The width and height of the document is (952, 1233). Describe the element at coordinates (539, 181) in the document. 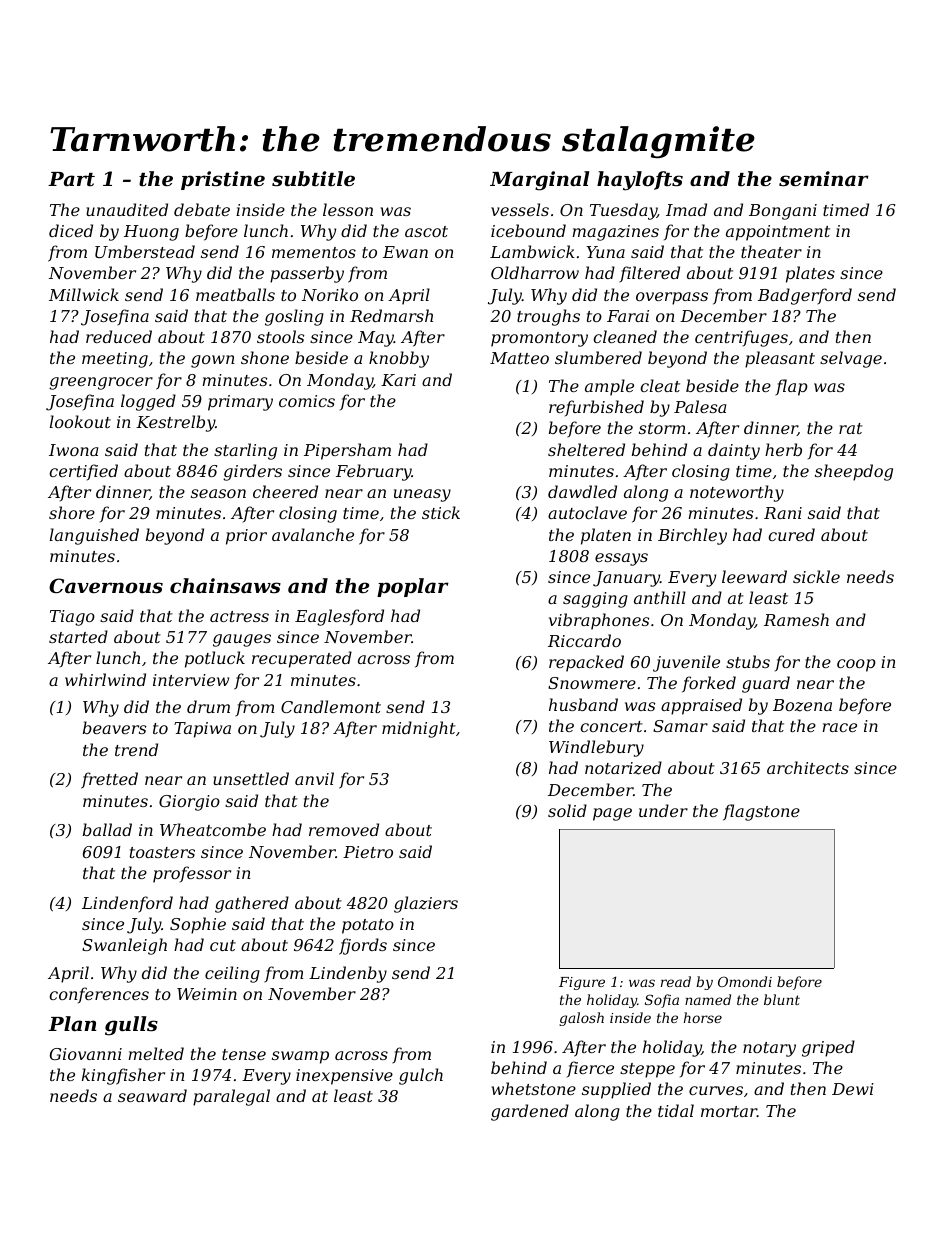

I see `Marginal` at that location.
